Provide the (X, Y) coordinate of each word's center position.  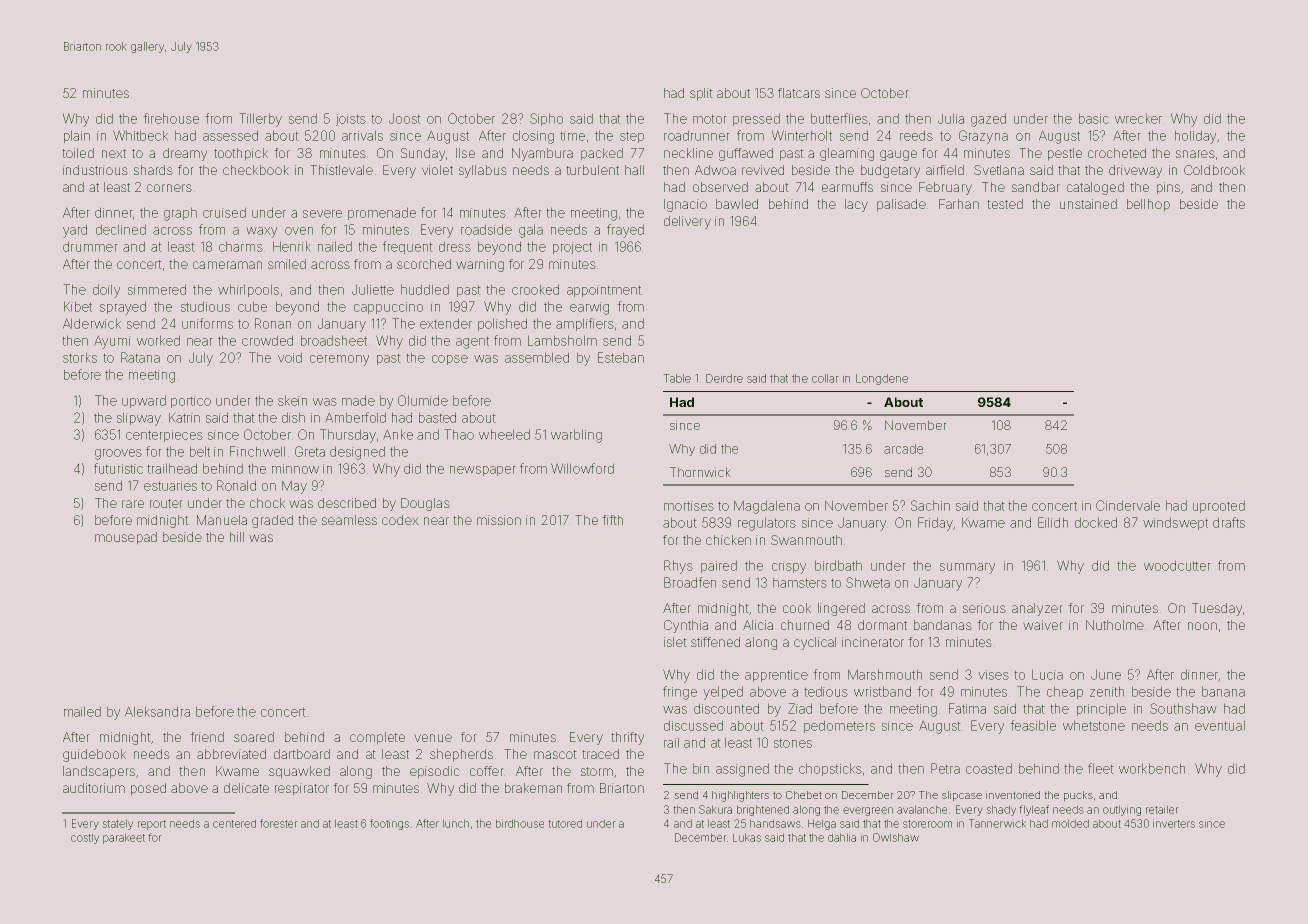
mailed (82, 711)
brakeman (533, 788)
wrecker (1138, 118)
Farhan (959, 204)
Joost (405, 118)
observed (720, 187)
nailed (335, 246)
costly (85, 838)
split (701, 94)
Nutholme (1115, 625)
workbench (1152, 768)
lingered (841, 609)
